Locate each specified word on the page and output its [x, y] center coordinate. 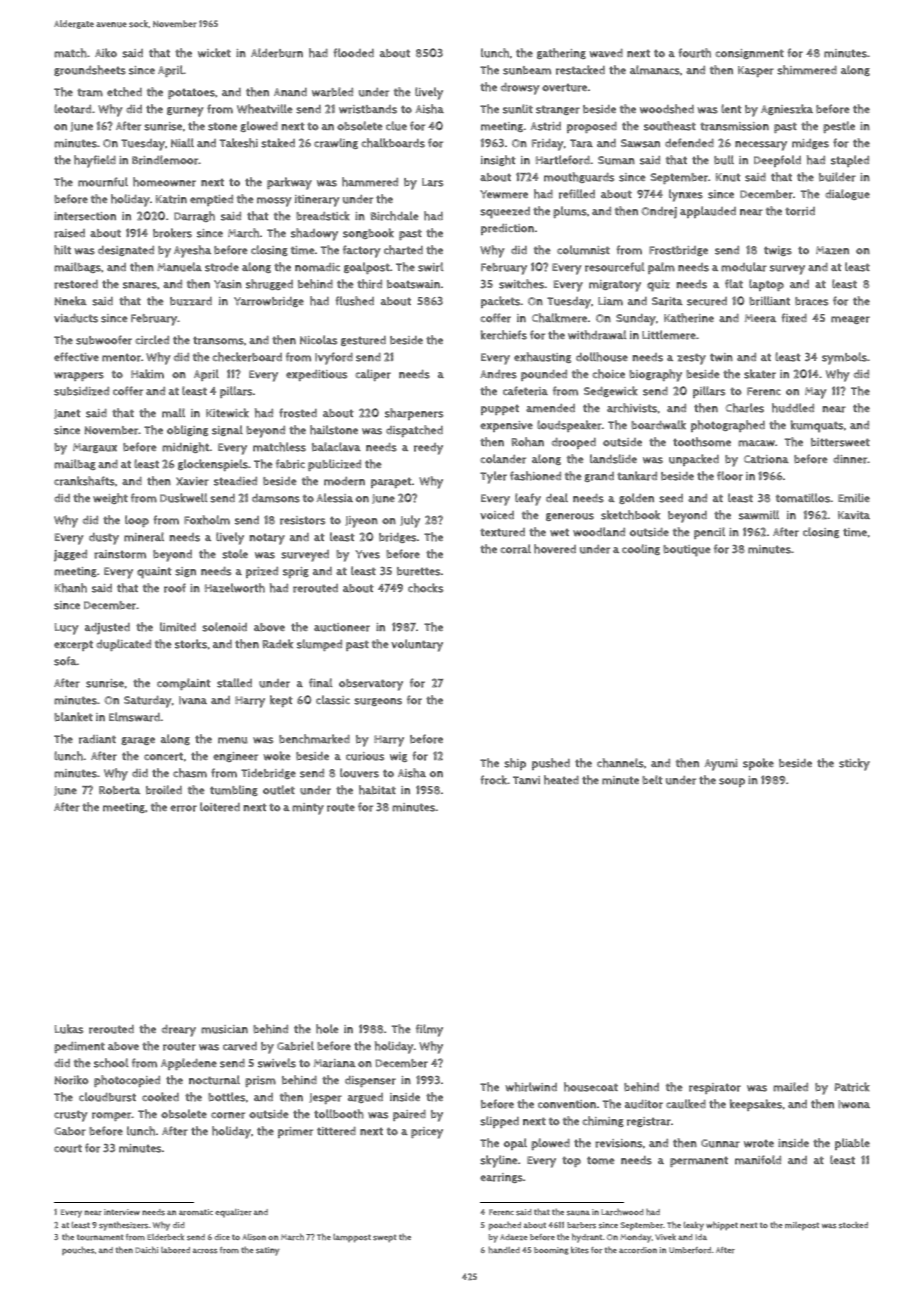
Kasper [756, 71]
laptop [766, 285]
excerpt [73, 645]
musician [224, 1029]
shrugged [269, 284]
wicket [214, 53]
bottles [227, 1097]
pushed [551, 764]
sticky [854, 764]
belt [652, 780]
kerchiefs [504, 335]
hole [327, 1029]
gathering [561, 53]
